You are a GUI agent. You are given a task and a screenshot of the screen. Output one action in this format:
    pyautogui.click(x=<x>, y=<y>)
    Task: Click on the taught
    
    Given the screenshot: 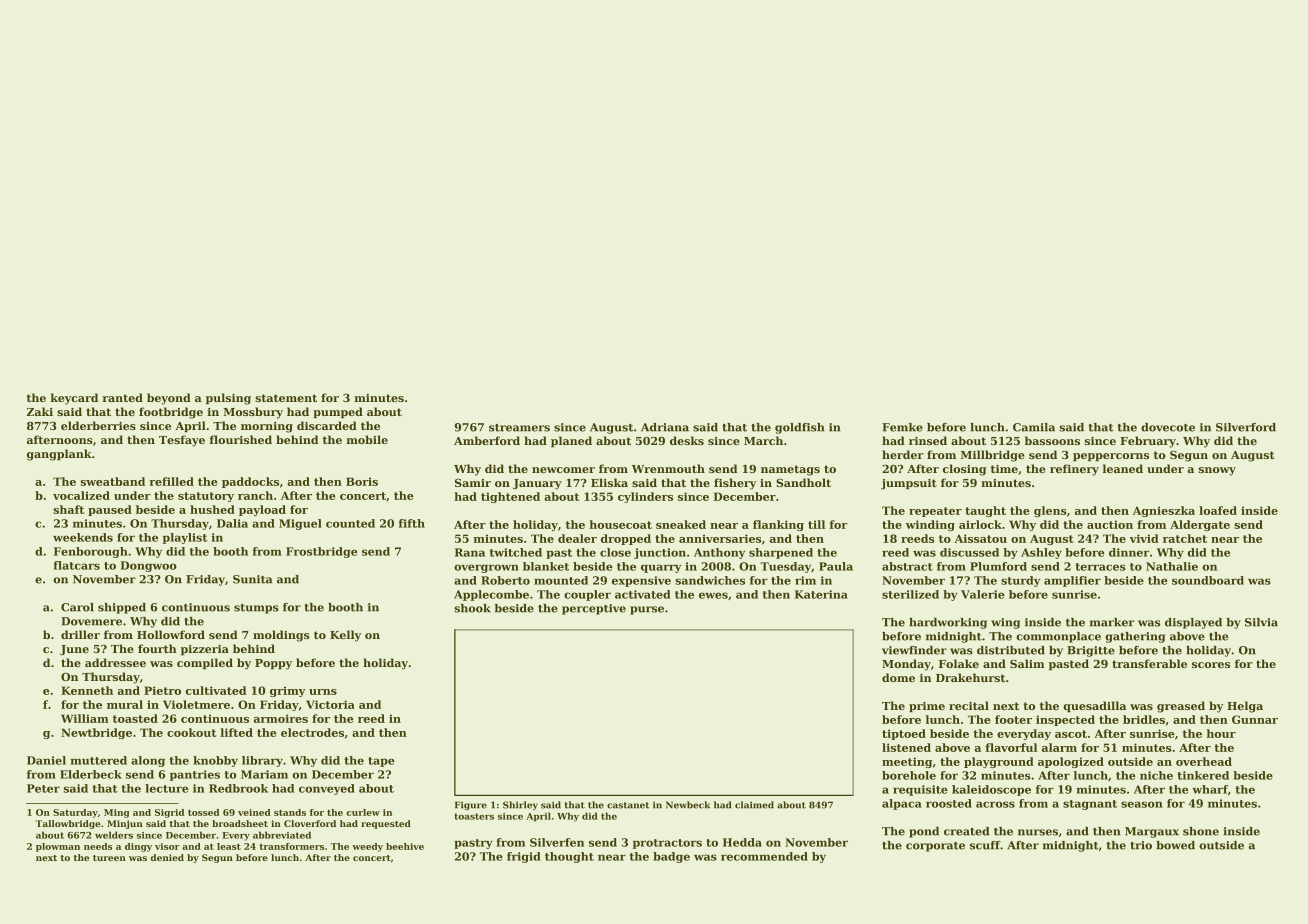 What is the action you would take?
    pyautogui.click(x=985, y=511)
